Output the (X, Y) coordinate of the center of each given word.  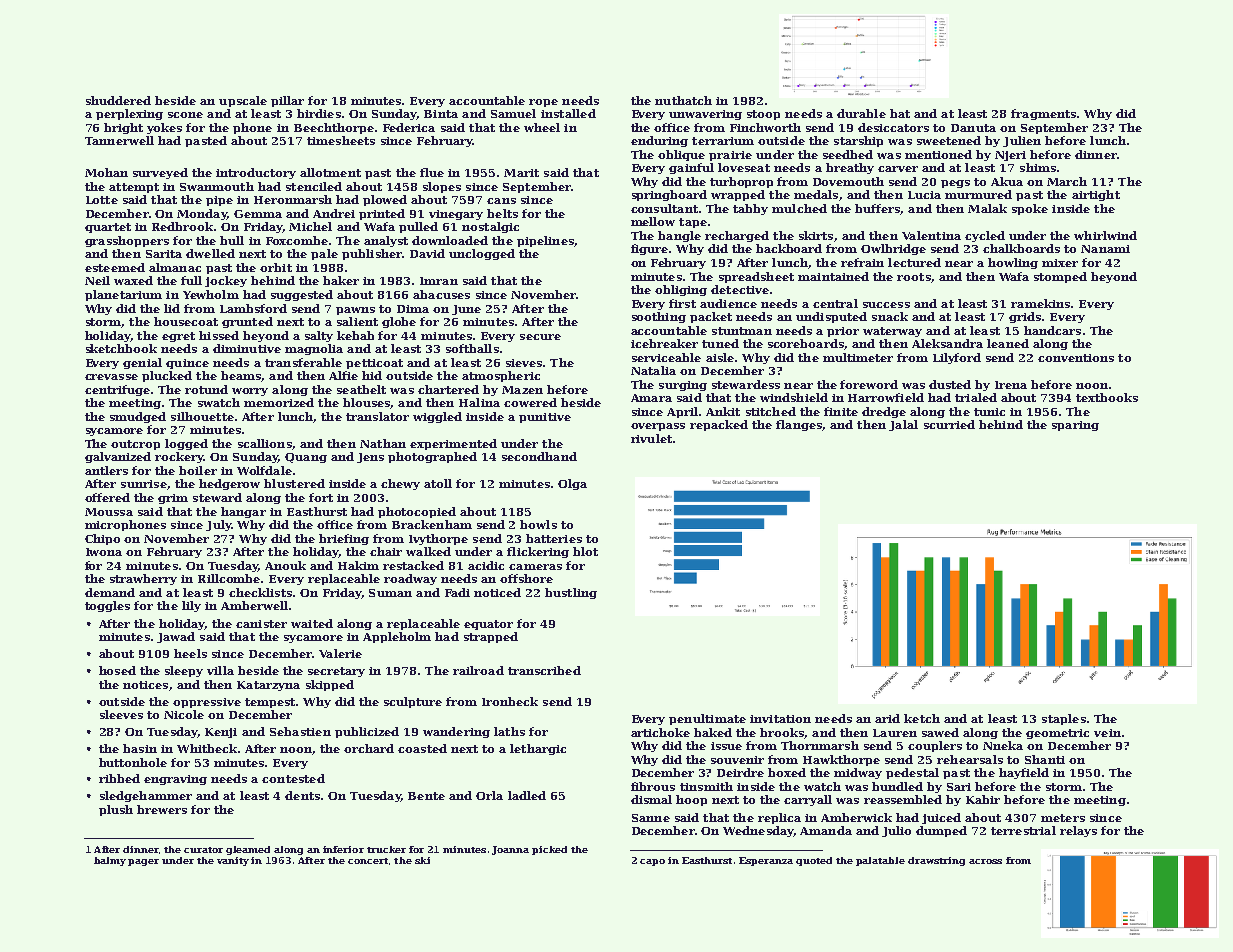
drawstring (936, 861)
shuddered (118, 100)
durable (861, 113)
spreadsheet (756, 277)
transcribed (544, 670)
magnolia (314, 349)
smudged (138, 417)
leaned (1008, 343)
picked (549, 850)
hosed (117, 670)
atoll (438, 483)
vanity (233, 861)
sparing (1075, 426)
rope (543, 103)
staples (1064, 719)
